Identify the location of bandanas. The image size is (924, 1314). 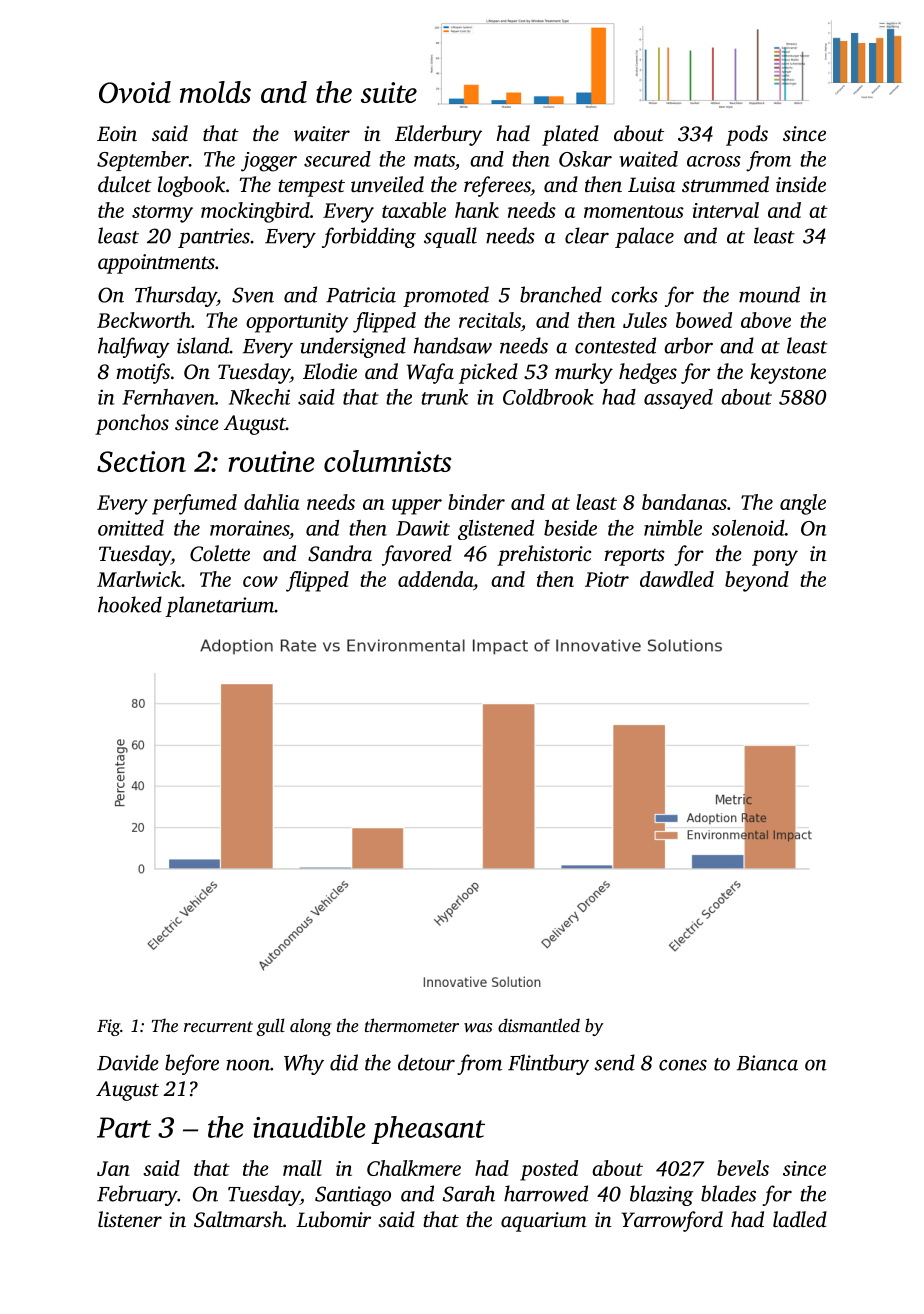
(684, 502).
